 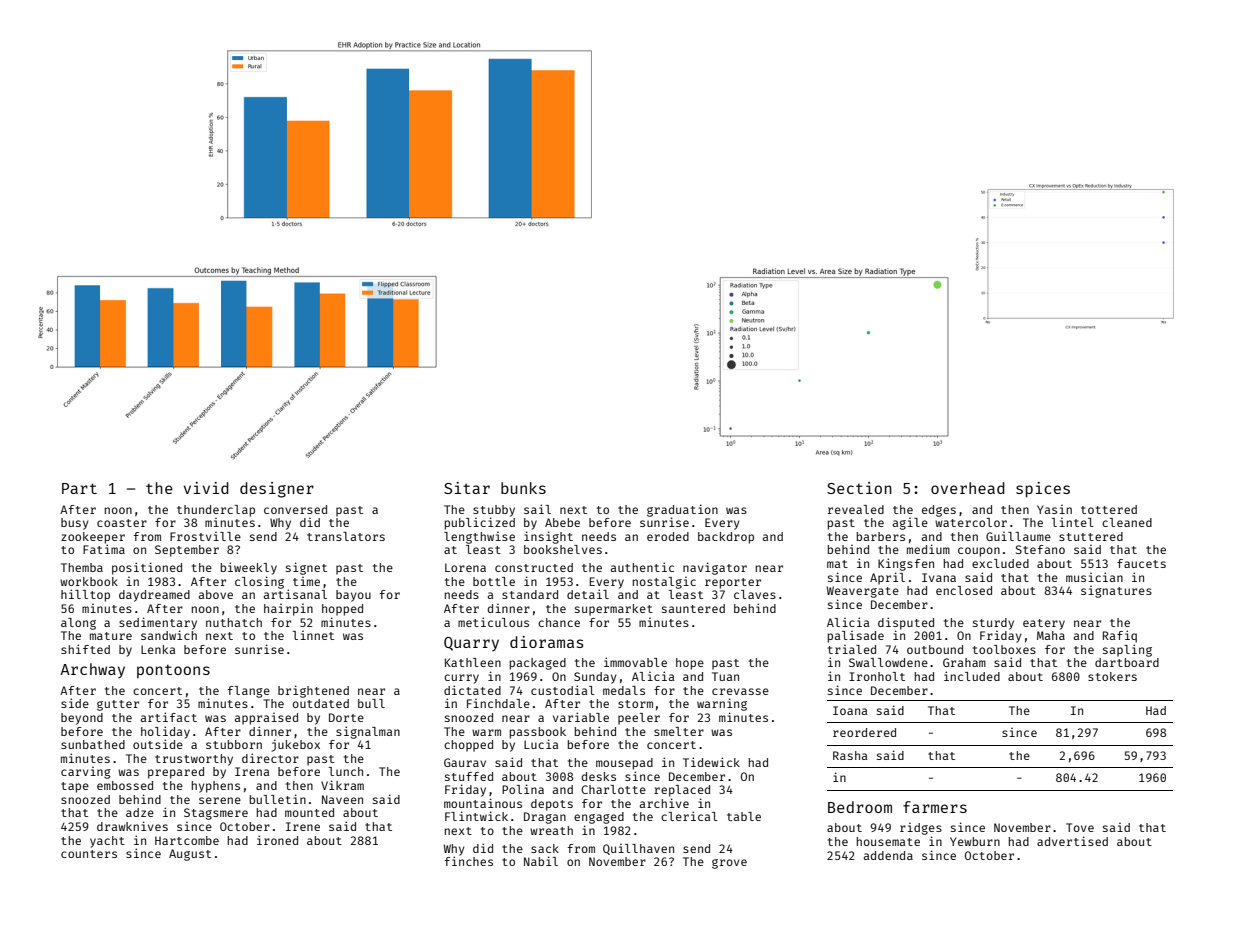 I want to click on shifted, so click(x=85, y=649).
